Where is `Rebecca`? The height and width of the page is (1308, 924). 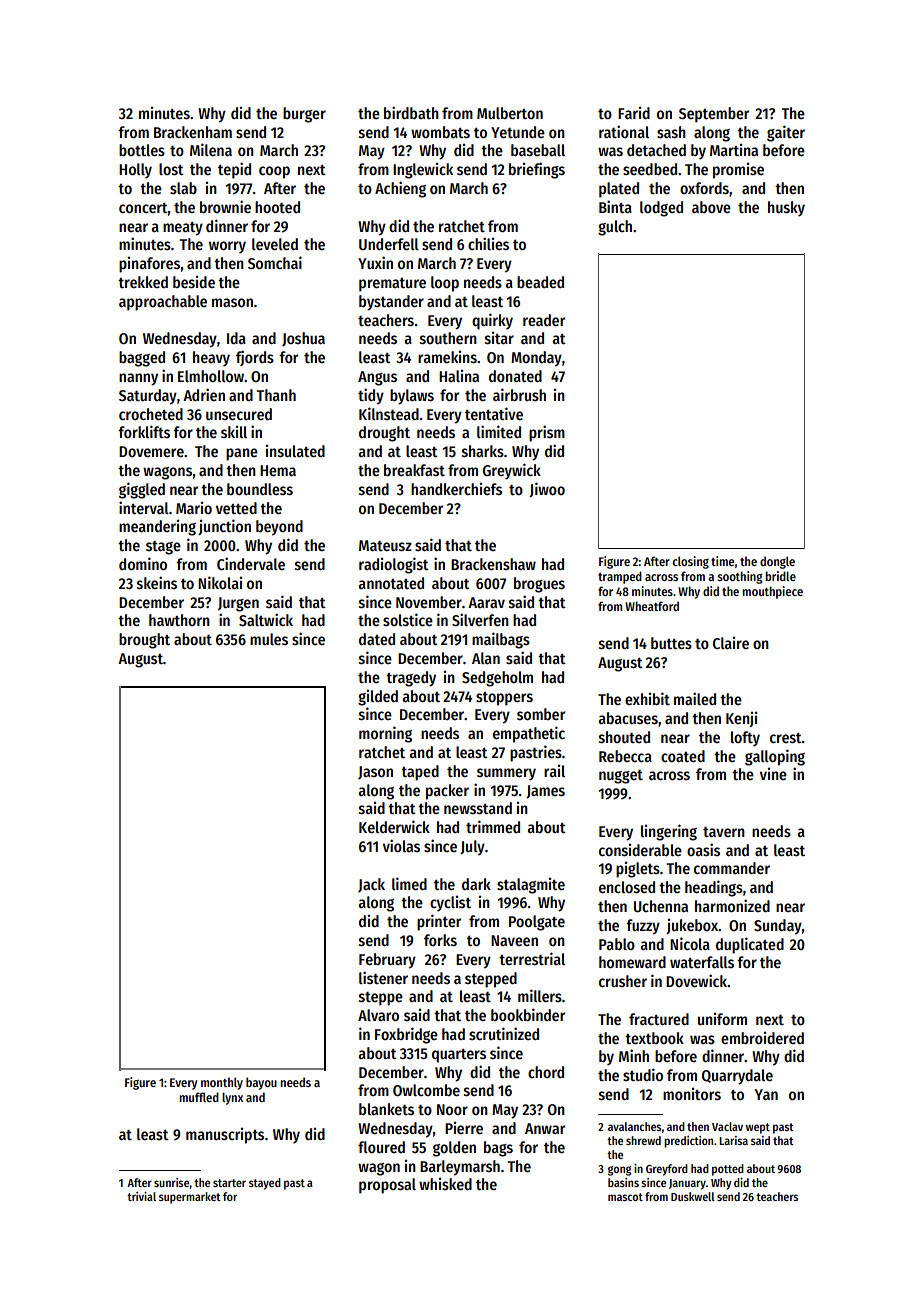
Rebecca is located at coordinates (625, 756).
